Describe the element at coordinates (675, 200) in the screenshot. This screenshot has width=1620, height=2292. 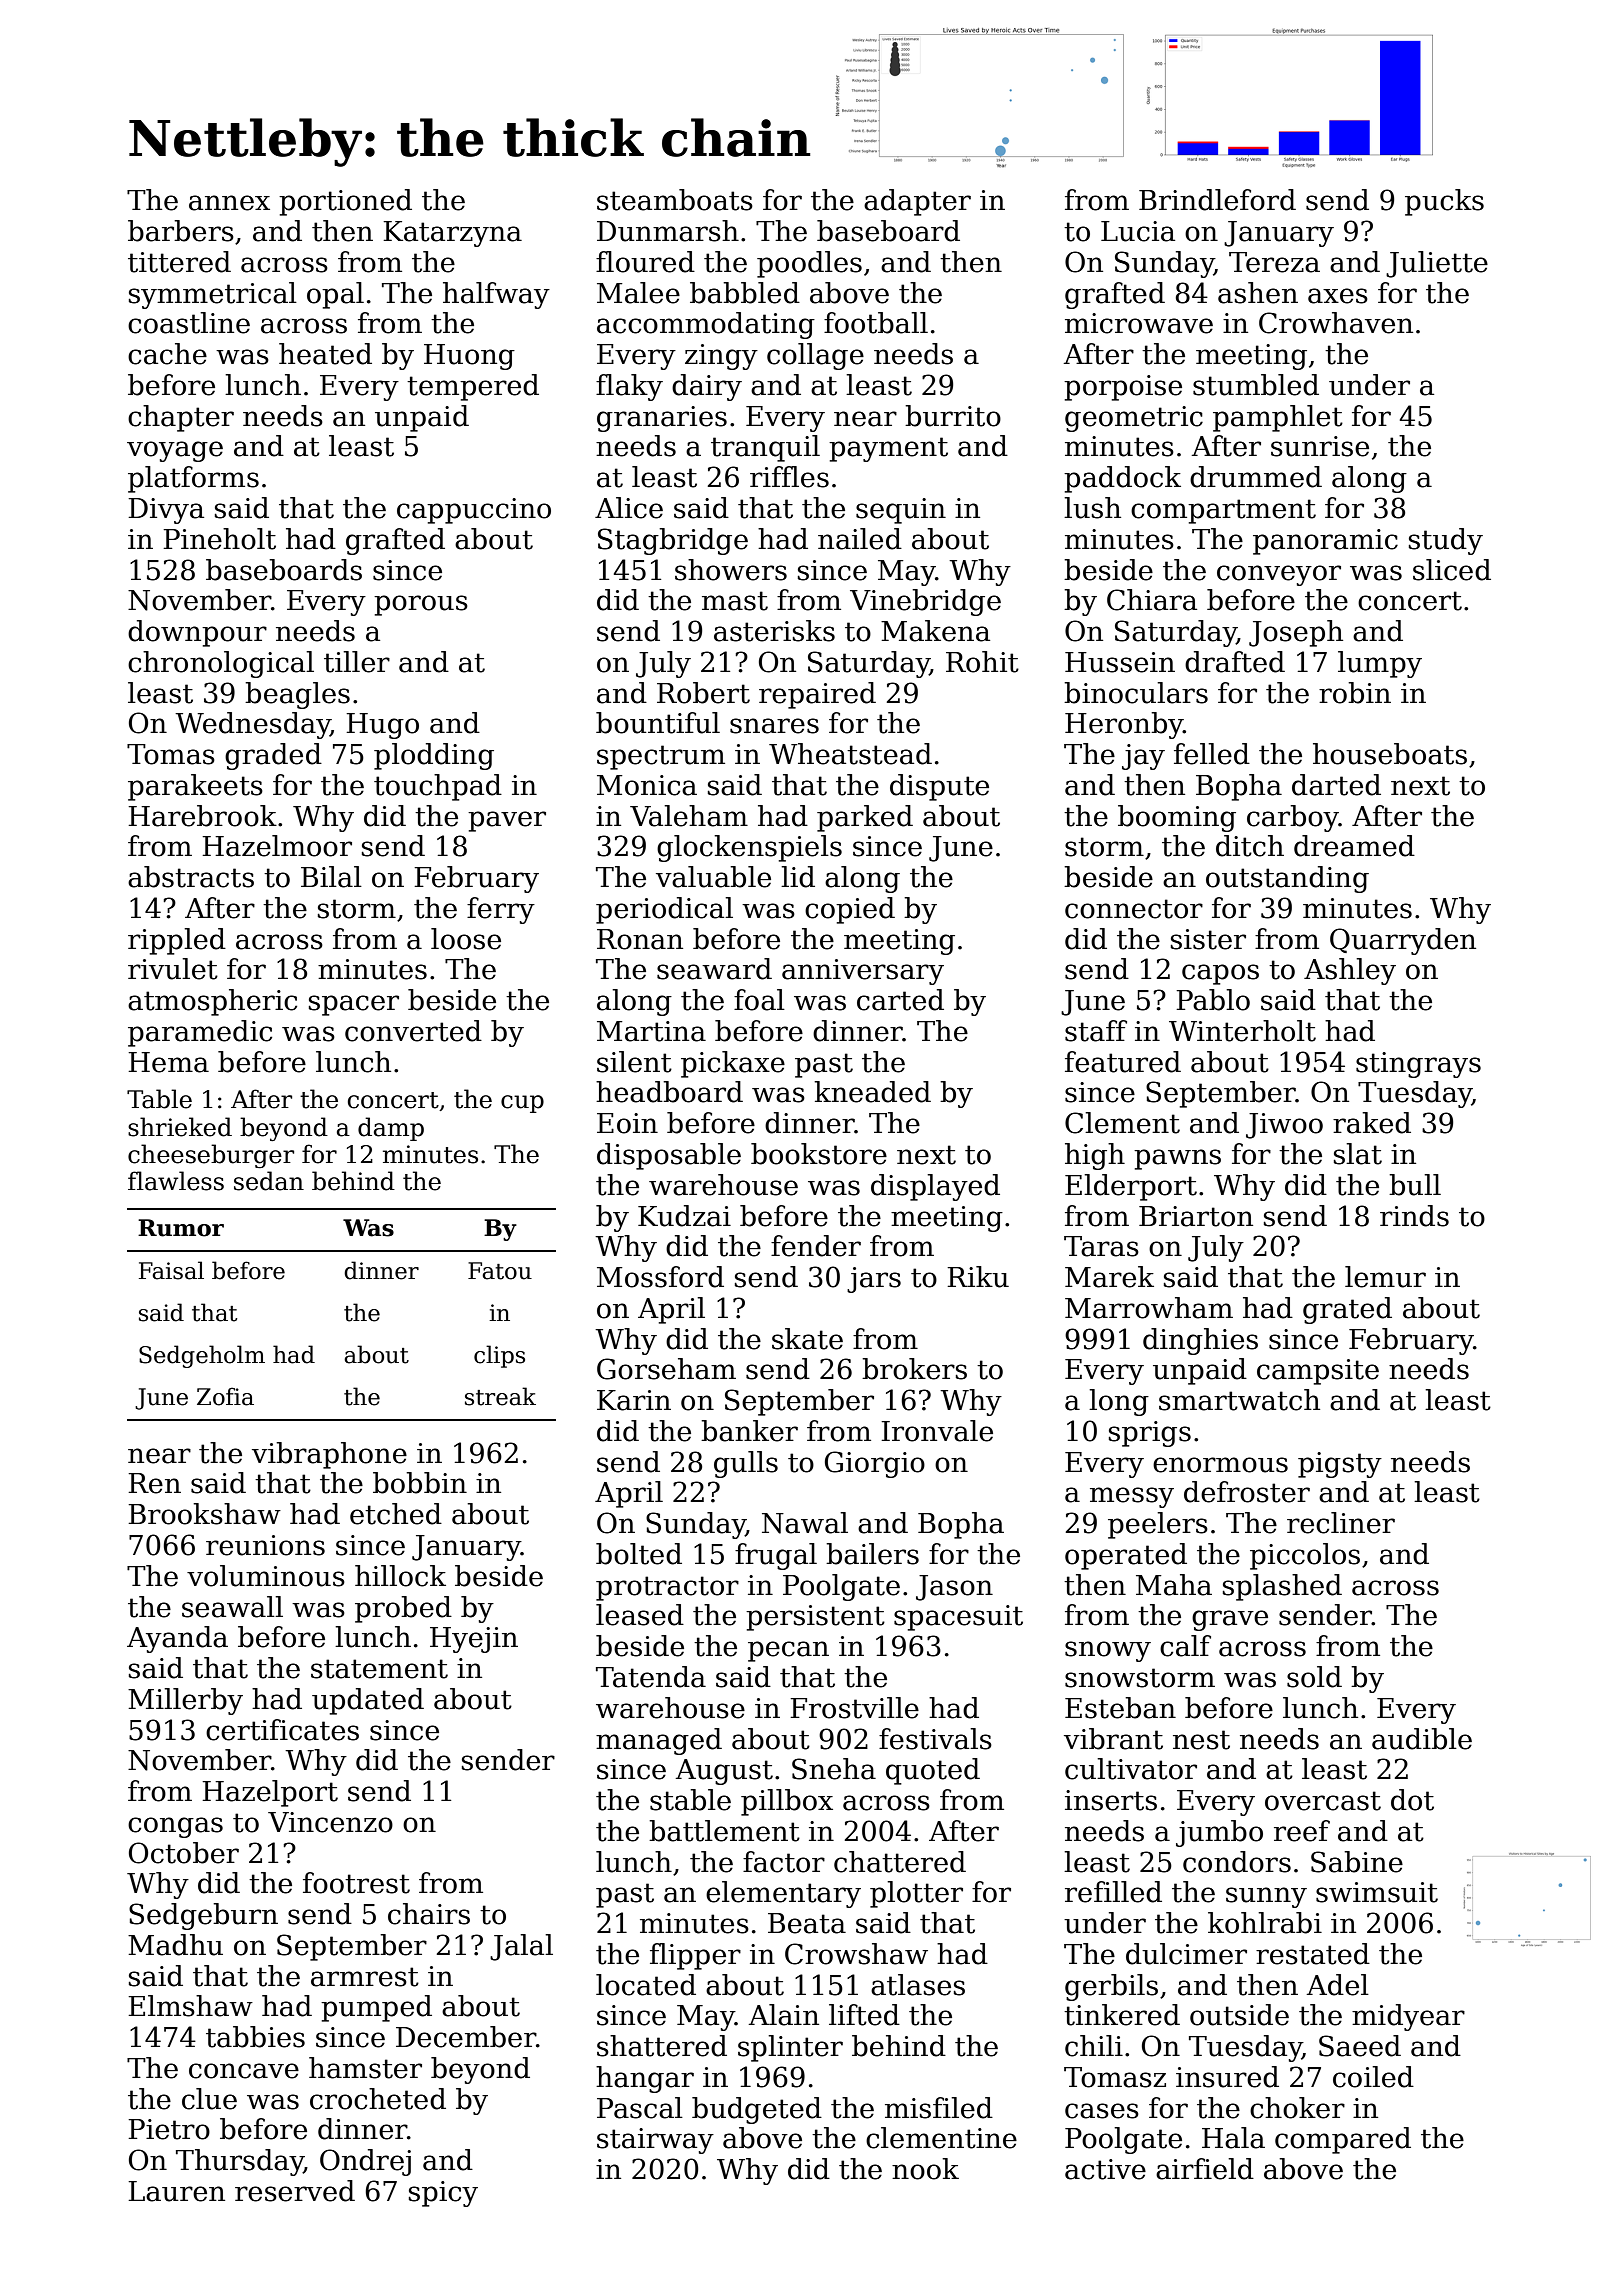
I see `steamboats` at that location.
